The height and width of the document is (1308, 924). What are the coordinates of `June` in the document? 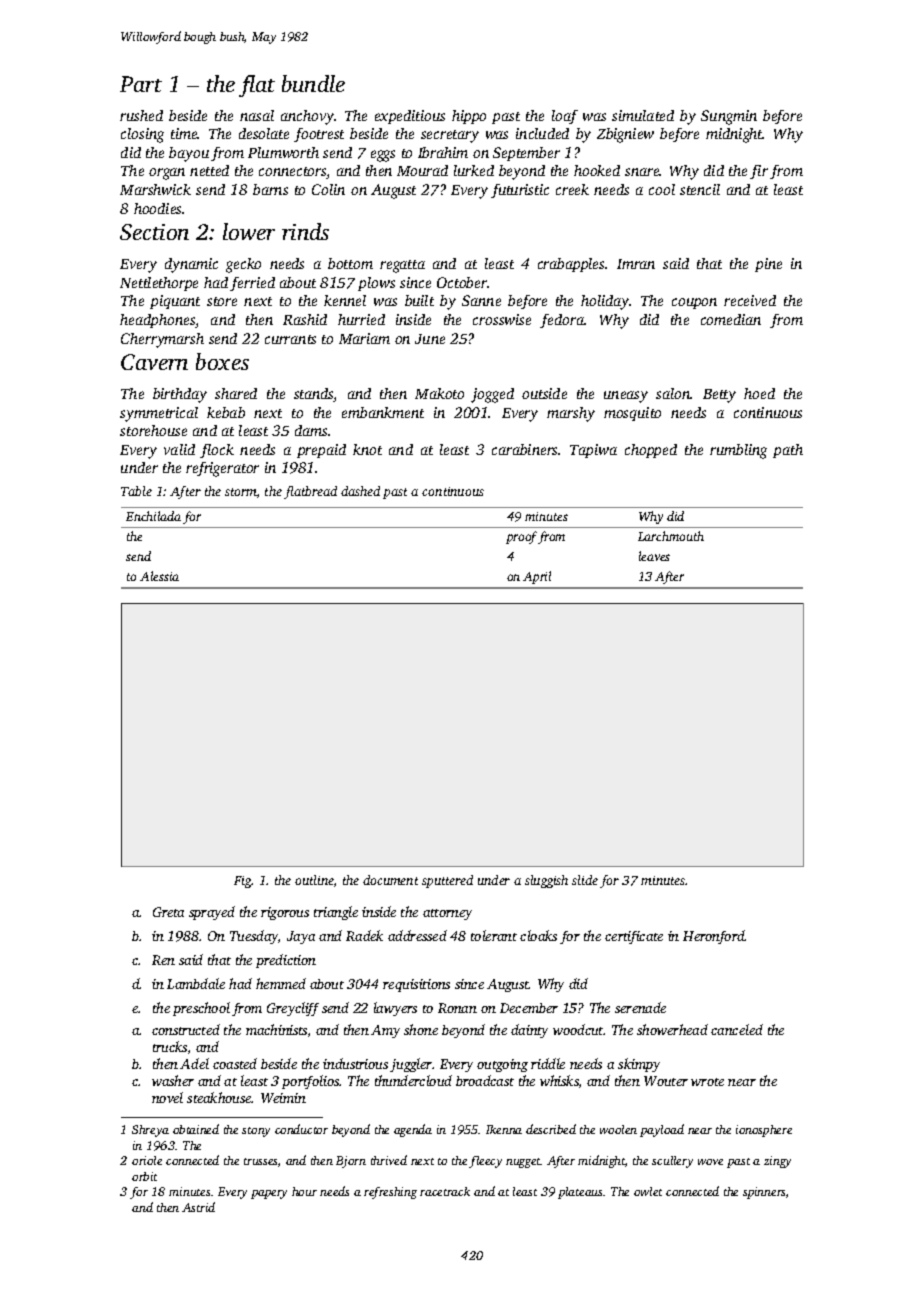 It's located at (430, 339).
